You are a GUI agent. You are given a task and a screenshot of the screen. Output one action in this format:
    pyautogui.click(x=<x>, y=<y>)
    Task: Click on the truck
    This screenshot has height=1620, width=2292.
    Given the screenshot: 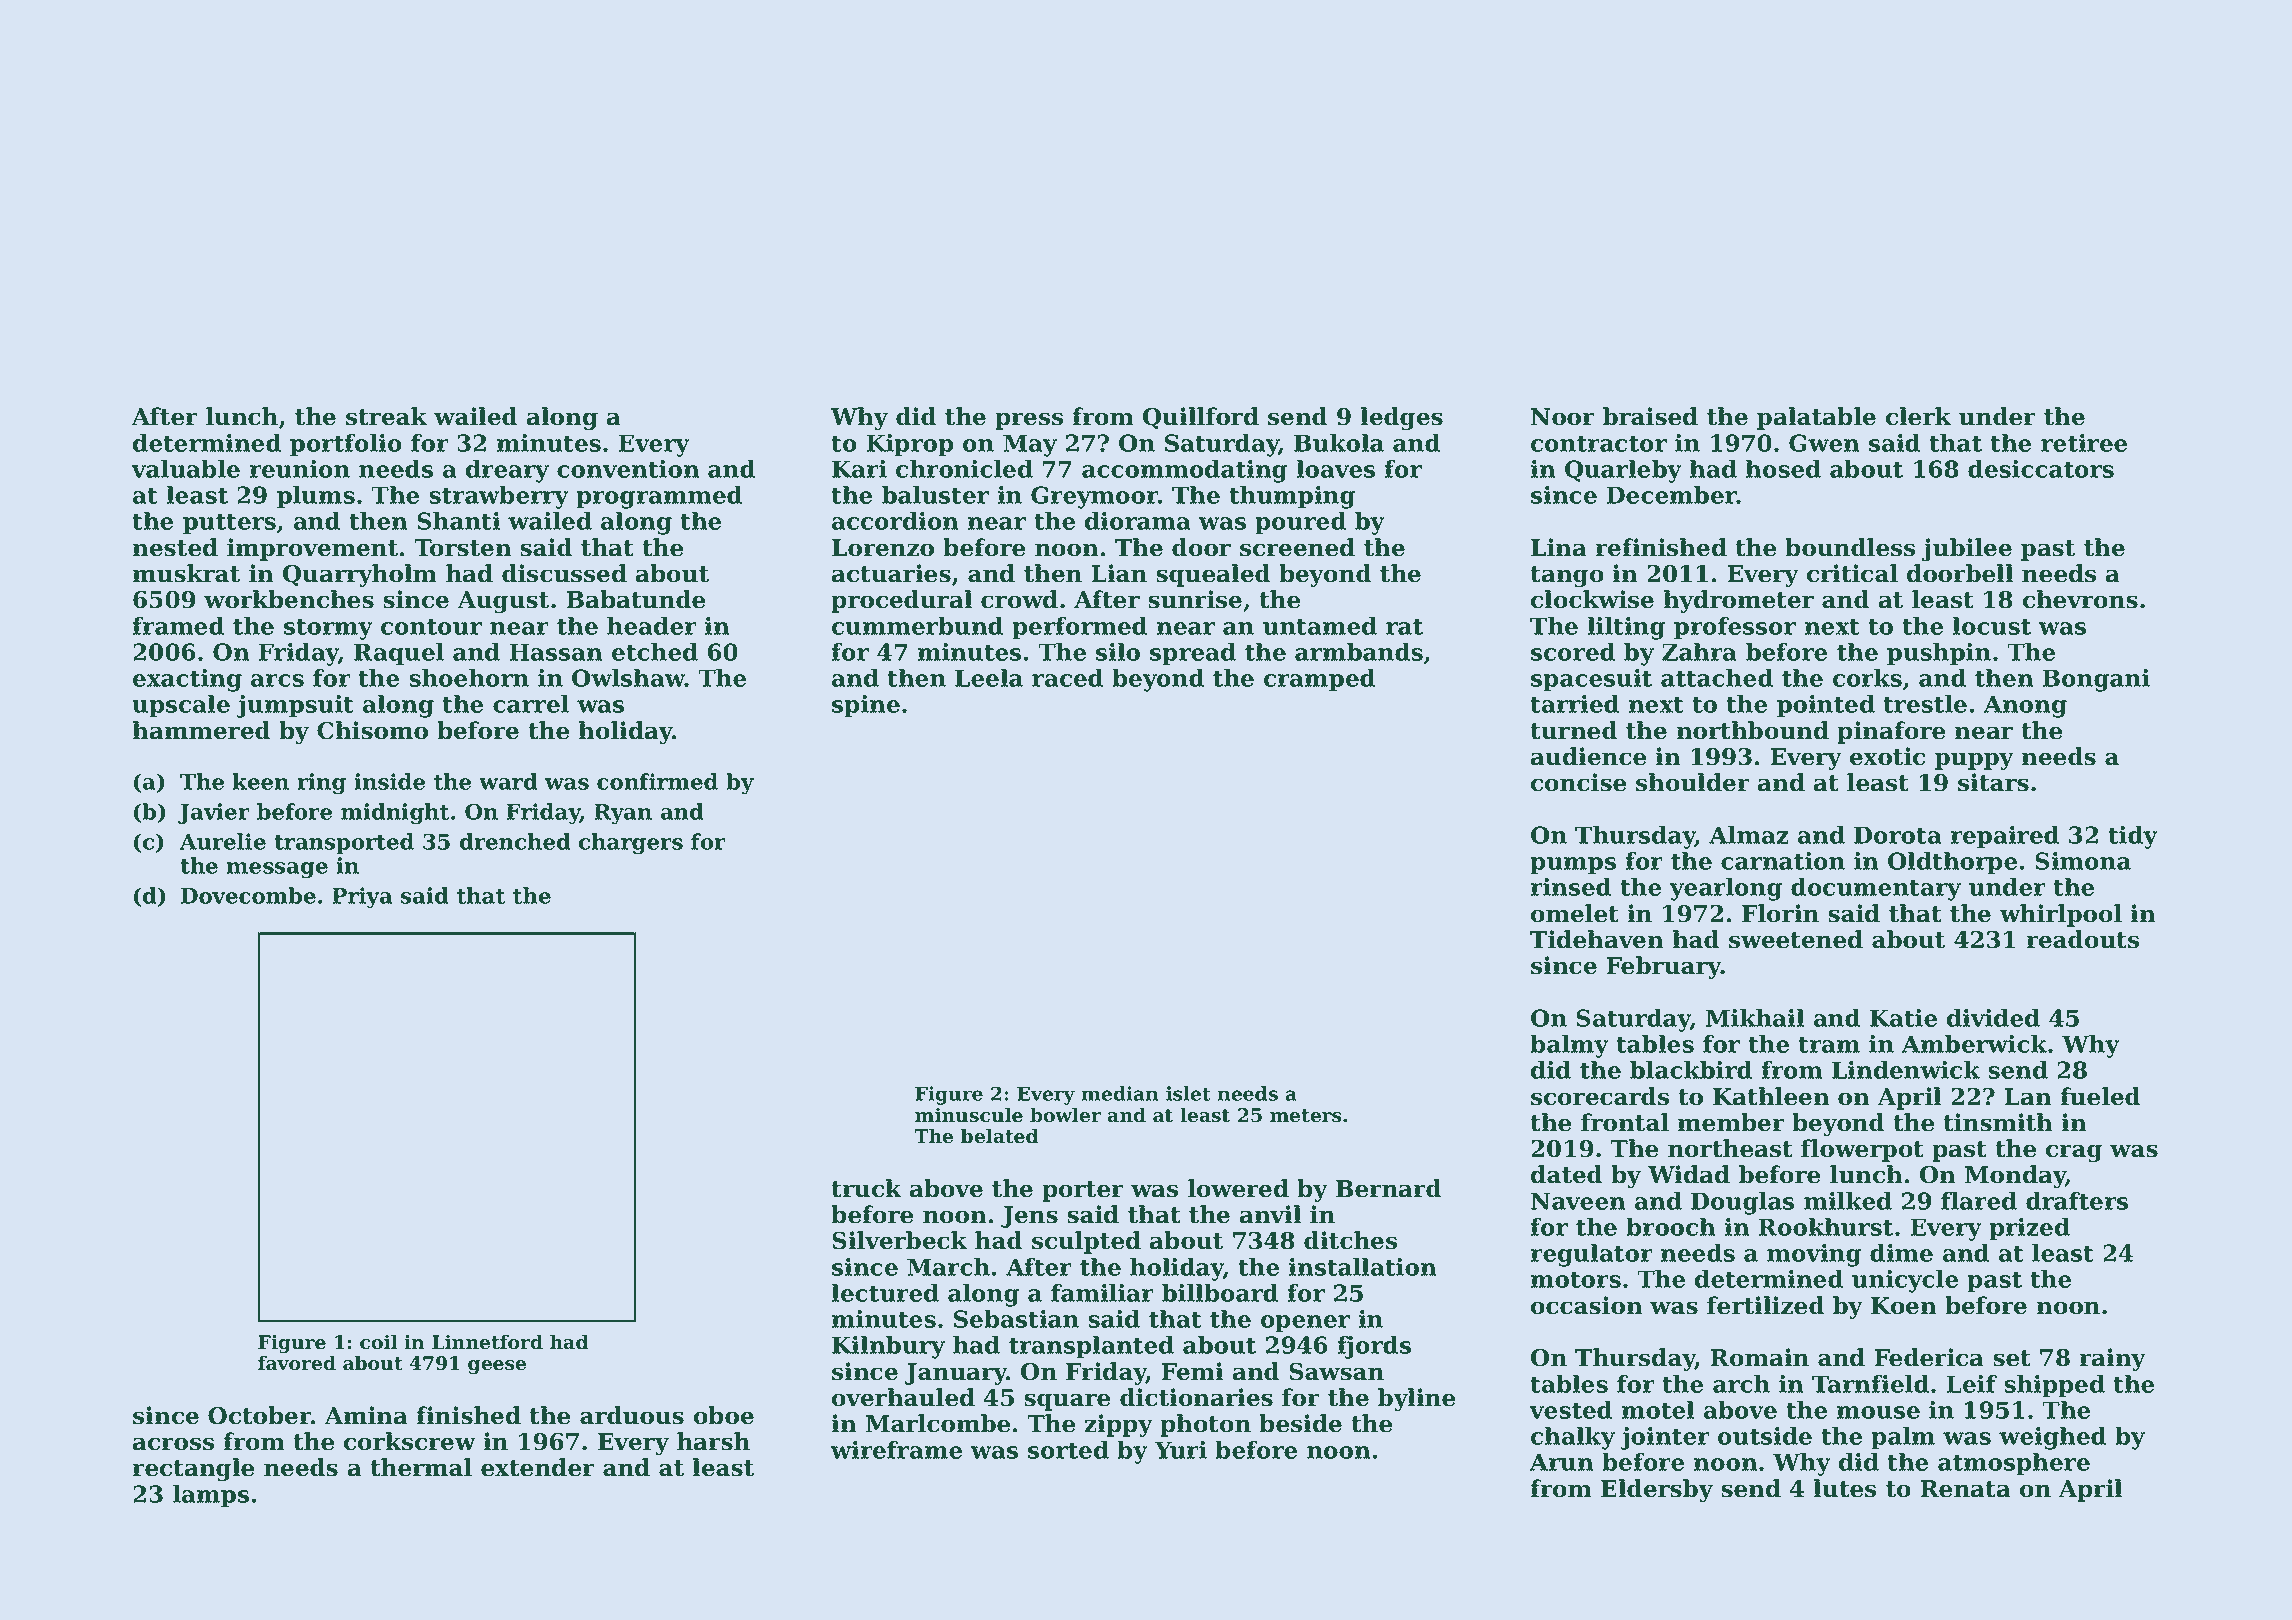 What is the action you would take?
    pyautogui.click(x=866, y=1188)
